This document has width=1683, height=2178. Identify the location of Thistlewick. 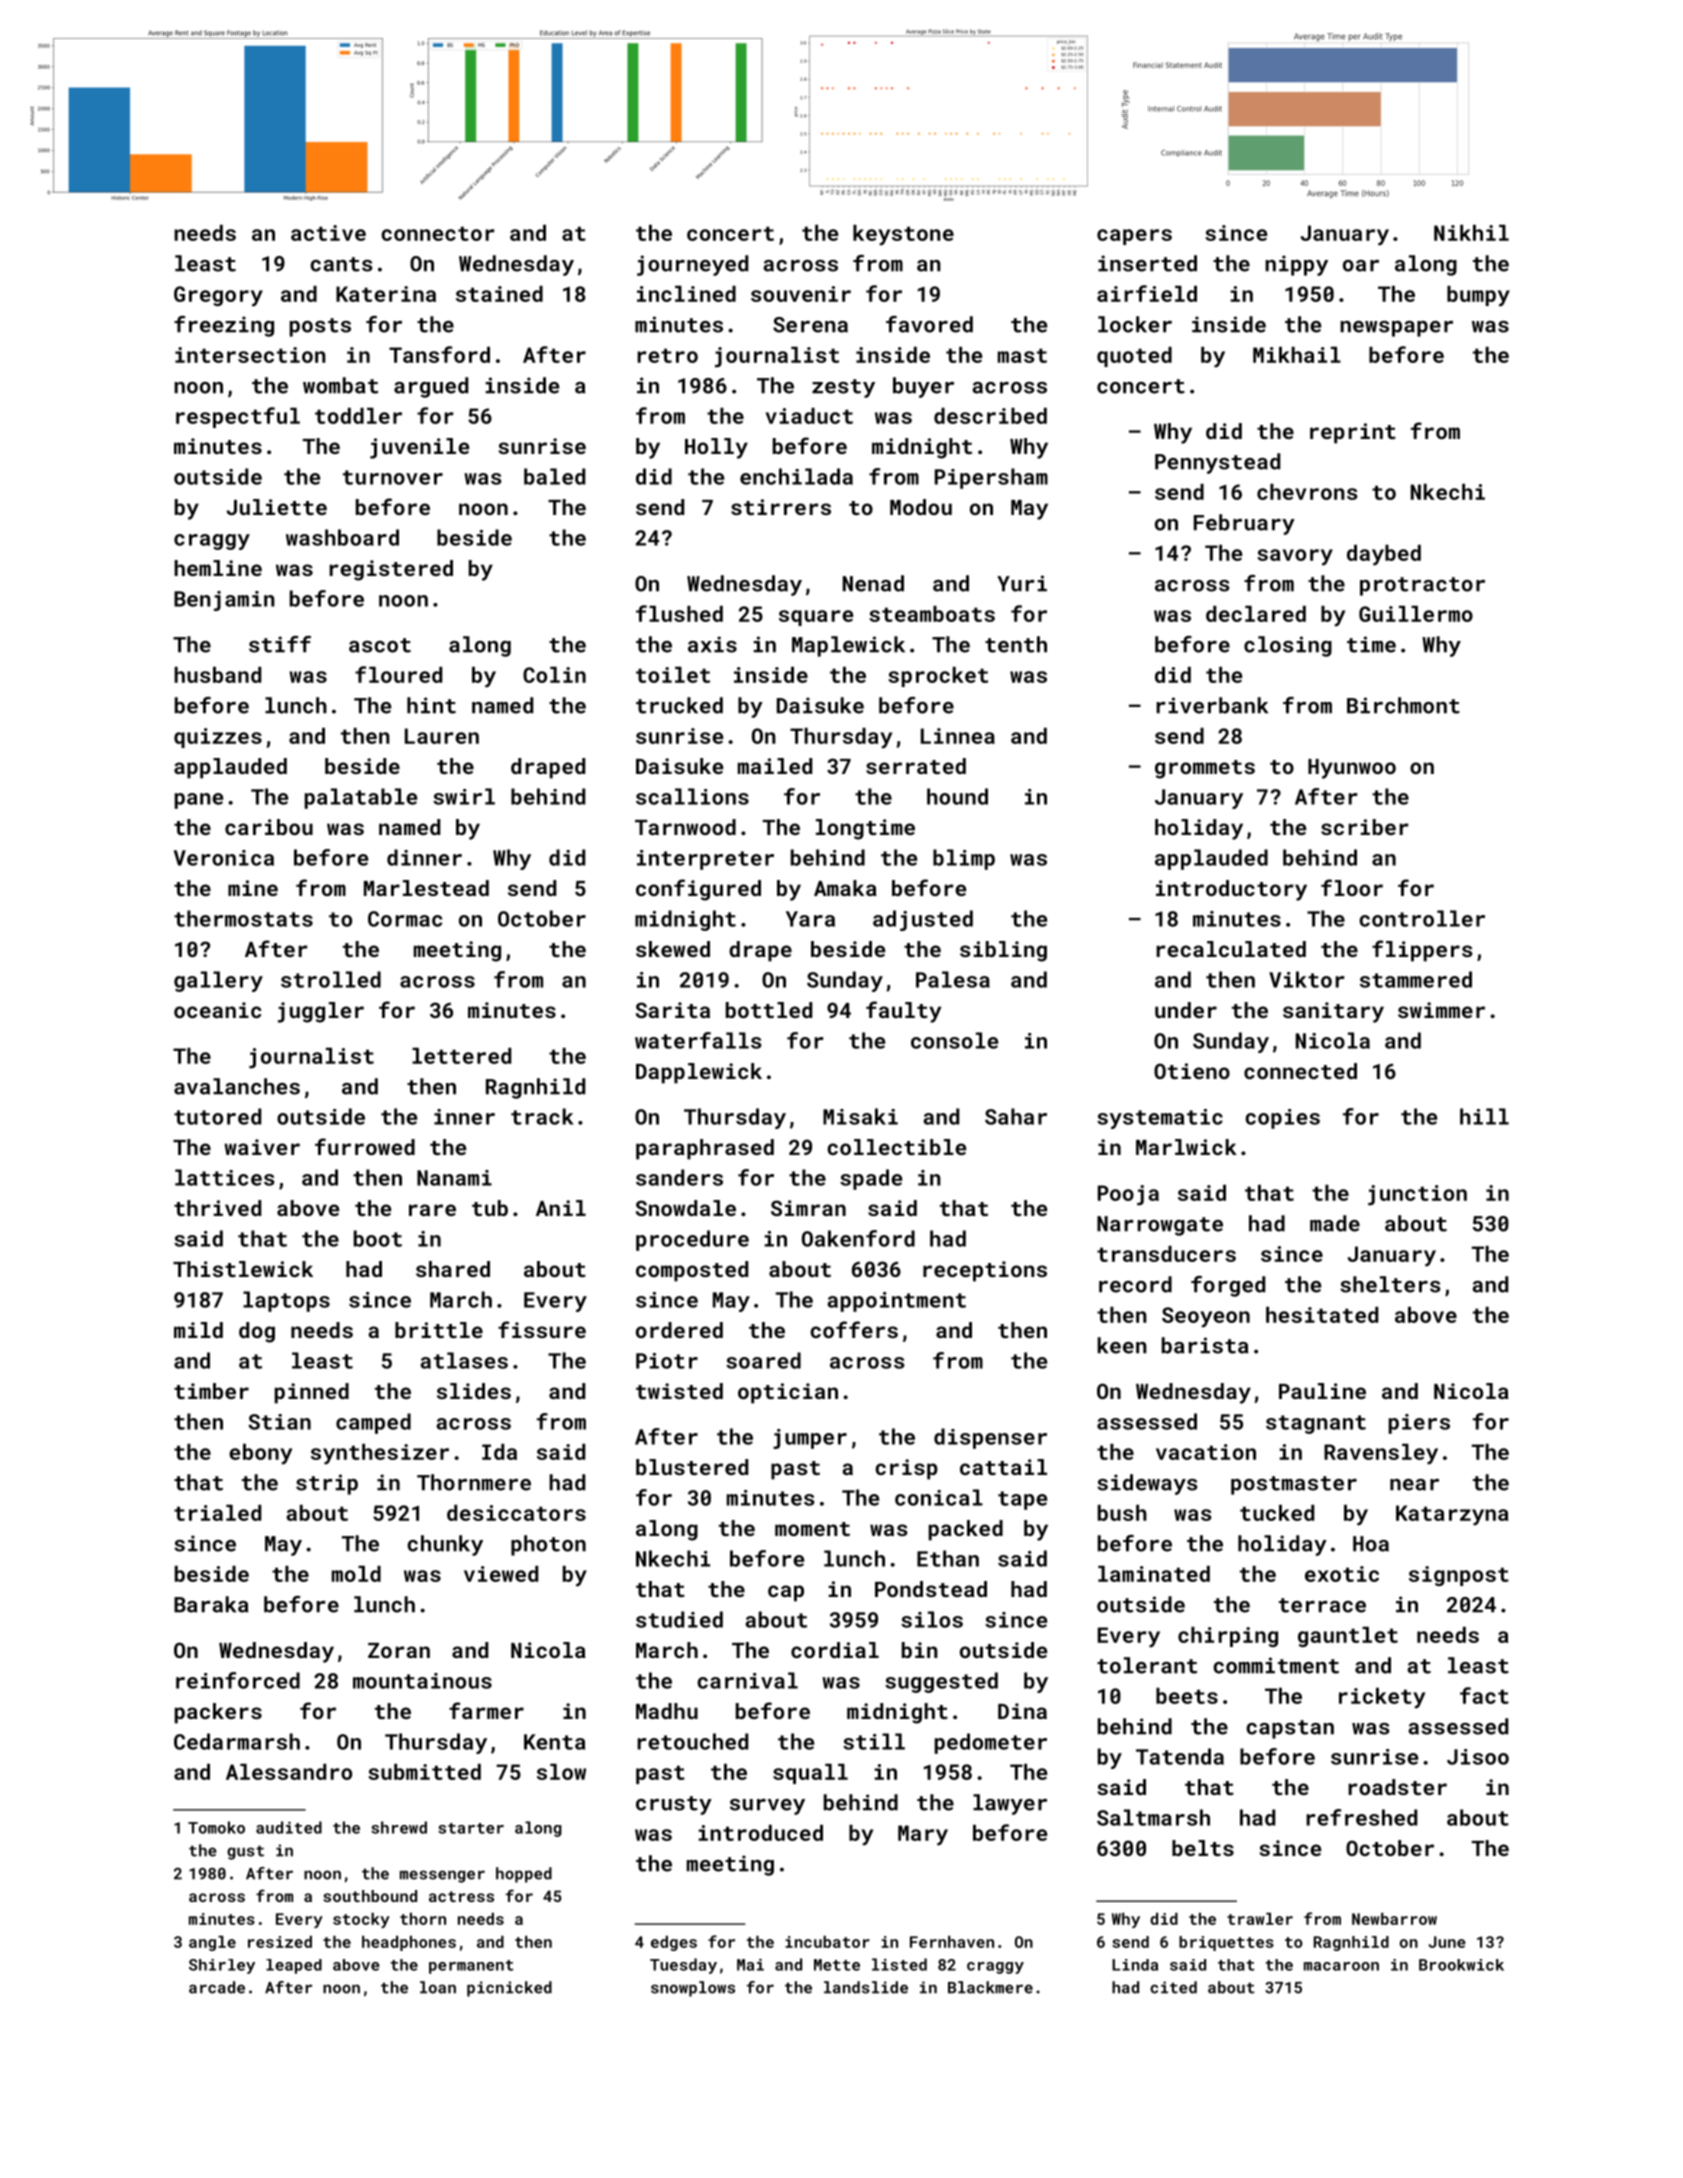
(243, 1269).
